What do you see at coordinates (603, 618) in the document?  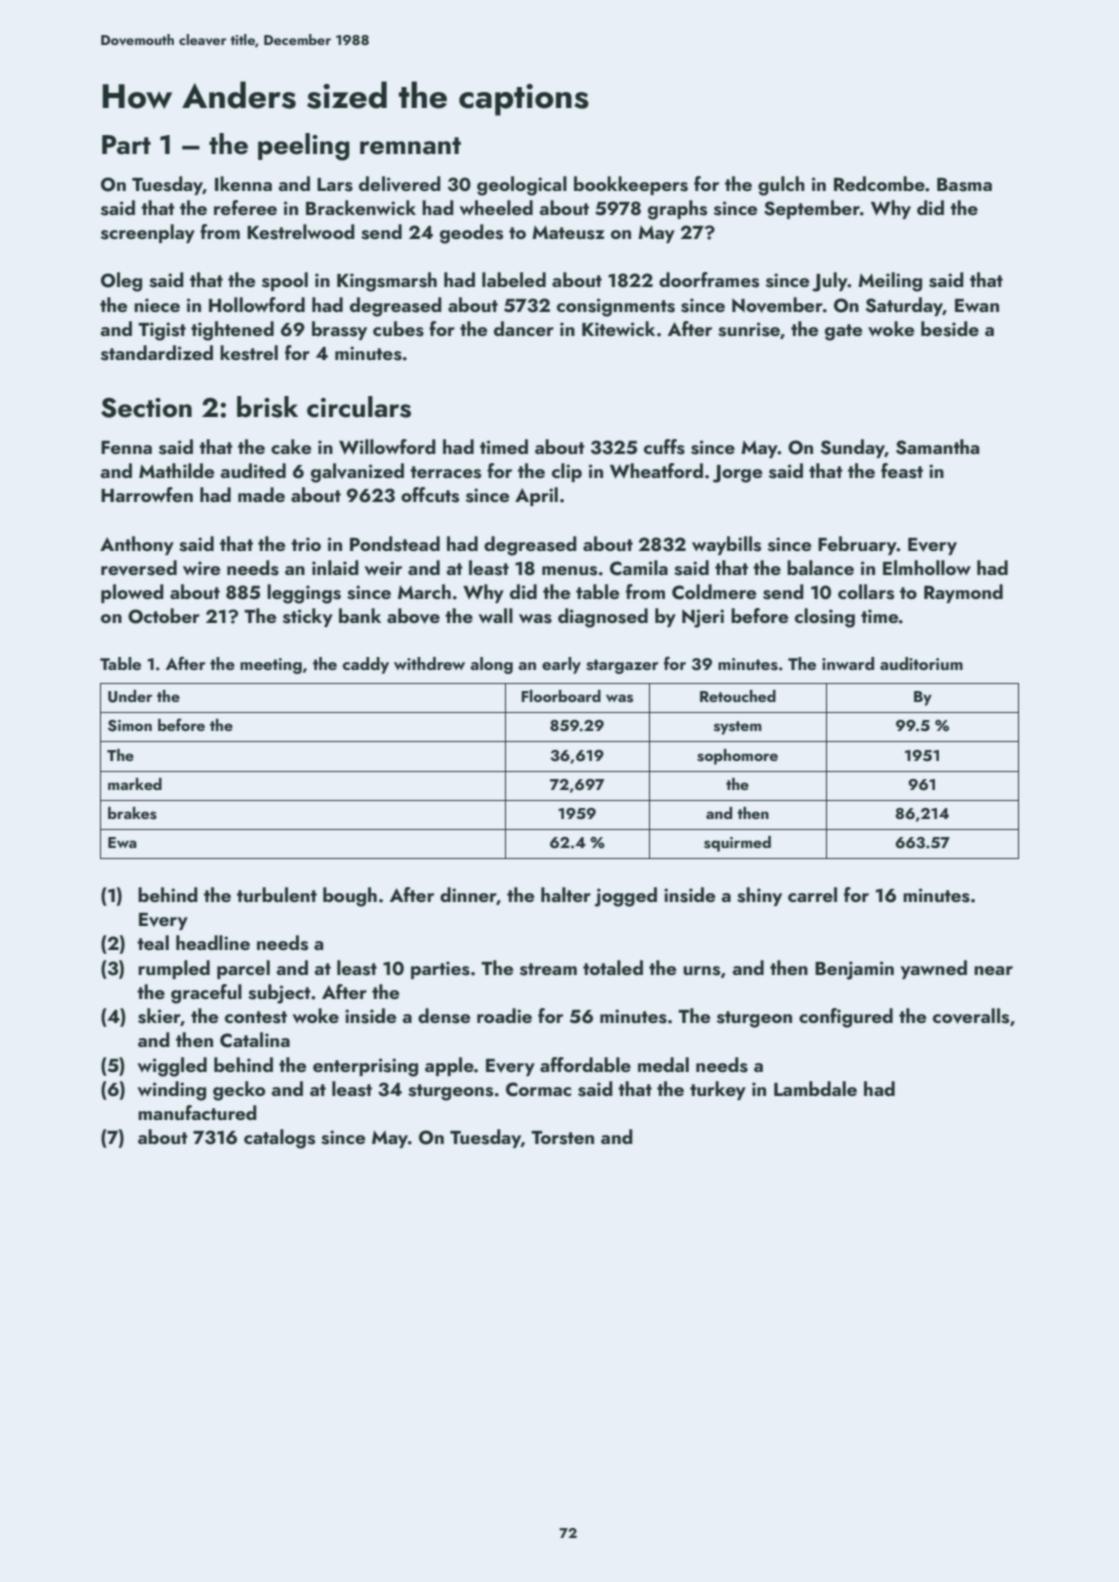 I see `diagnosed` at bounding box center [603, 618].
